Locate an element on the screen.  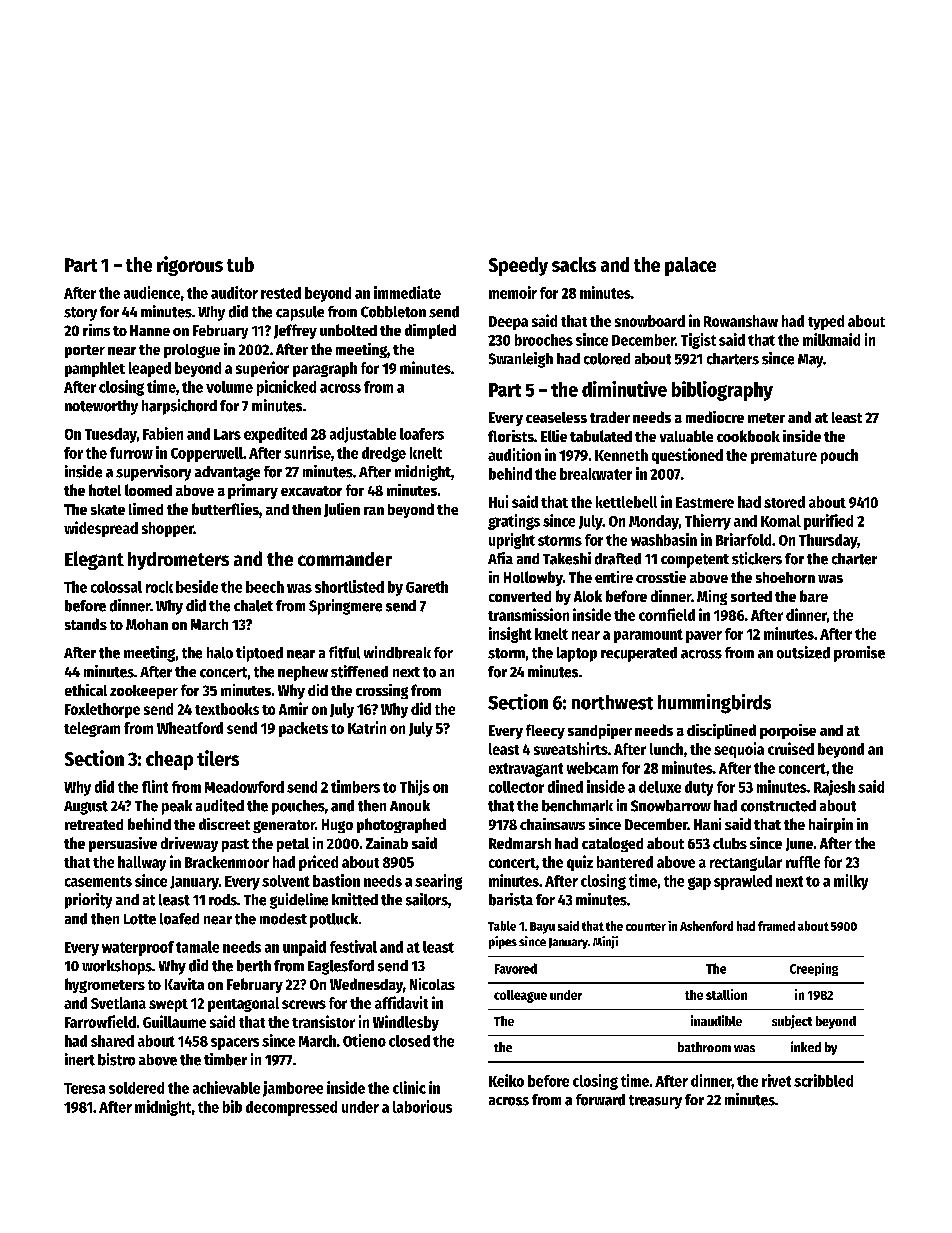
generator is located at coordinates (284, 826).
